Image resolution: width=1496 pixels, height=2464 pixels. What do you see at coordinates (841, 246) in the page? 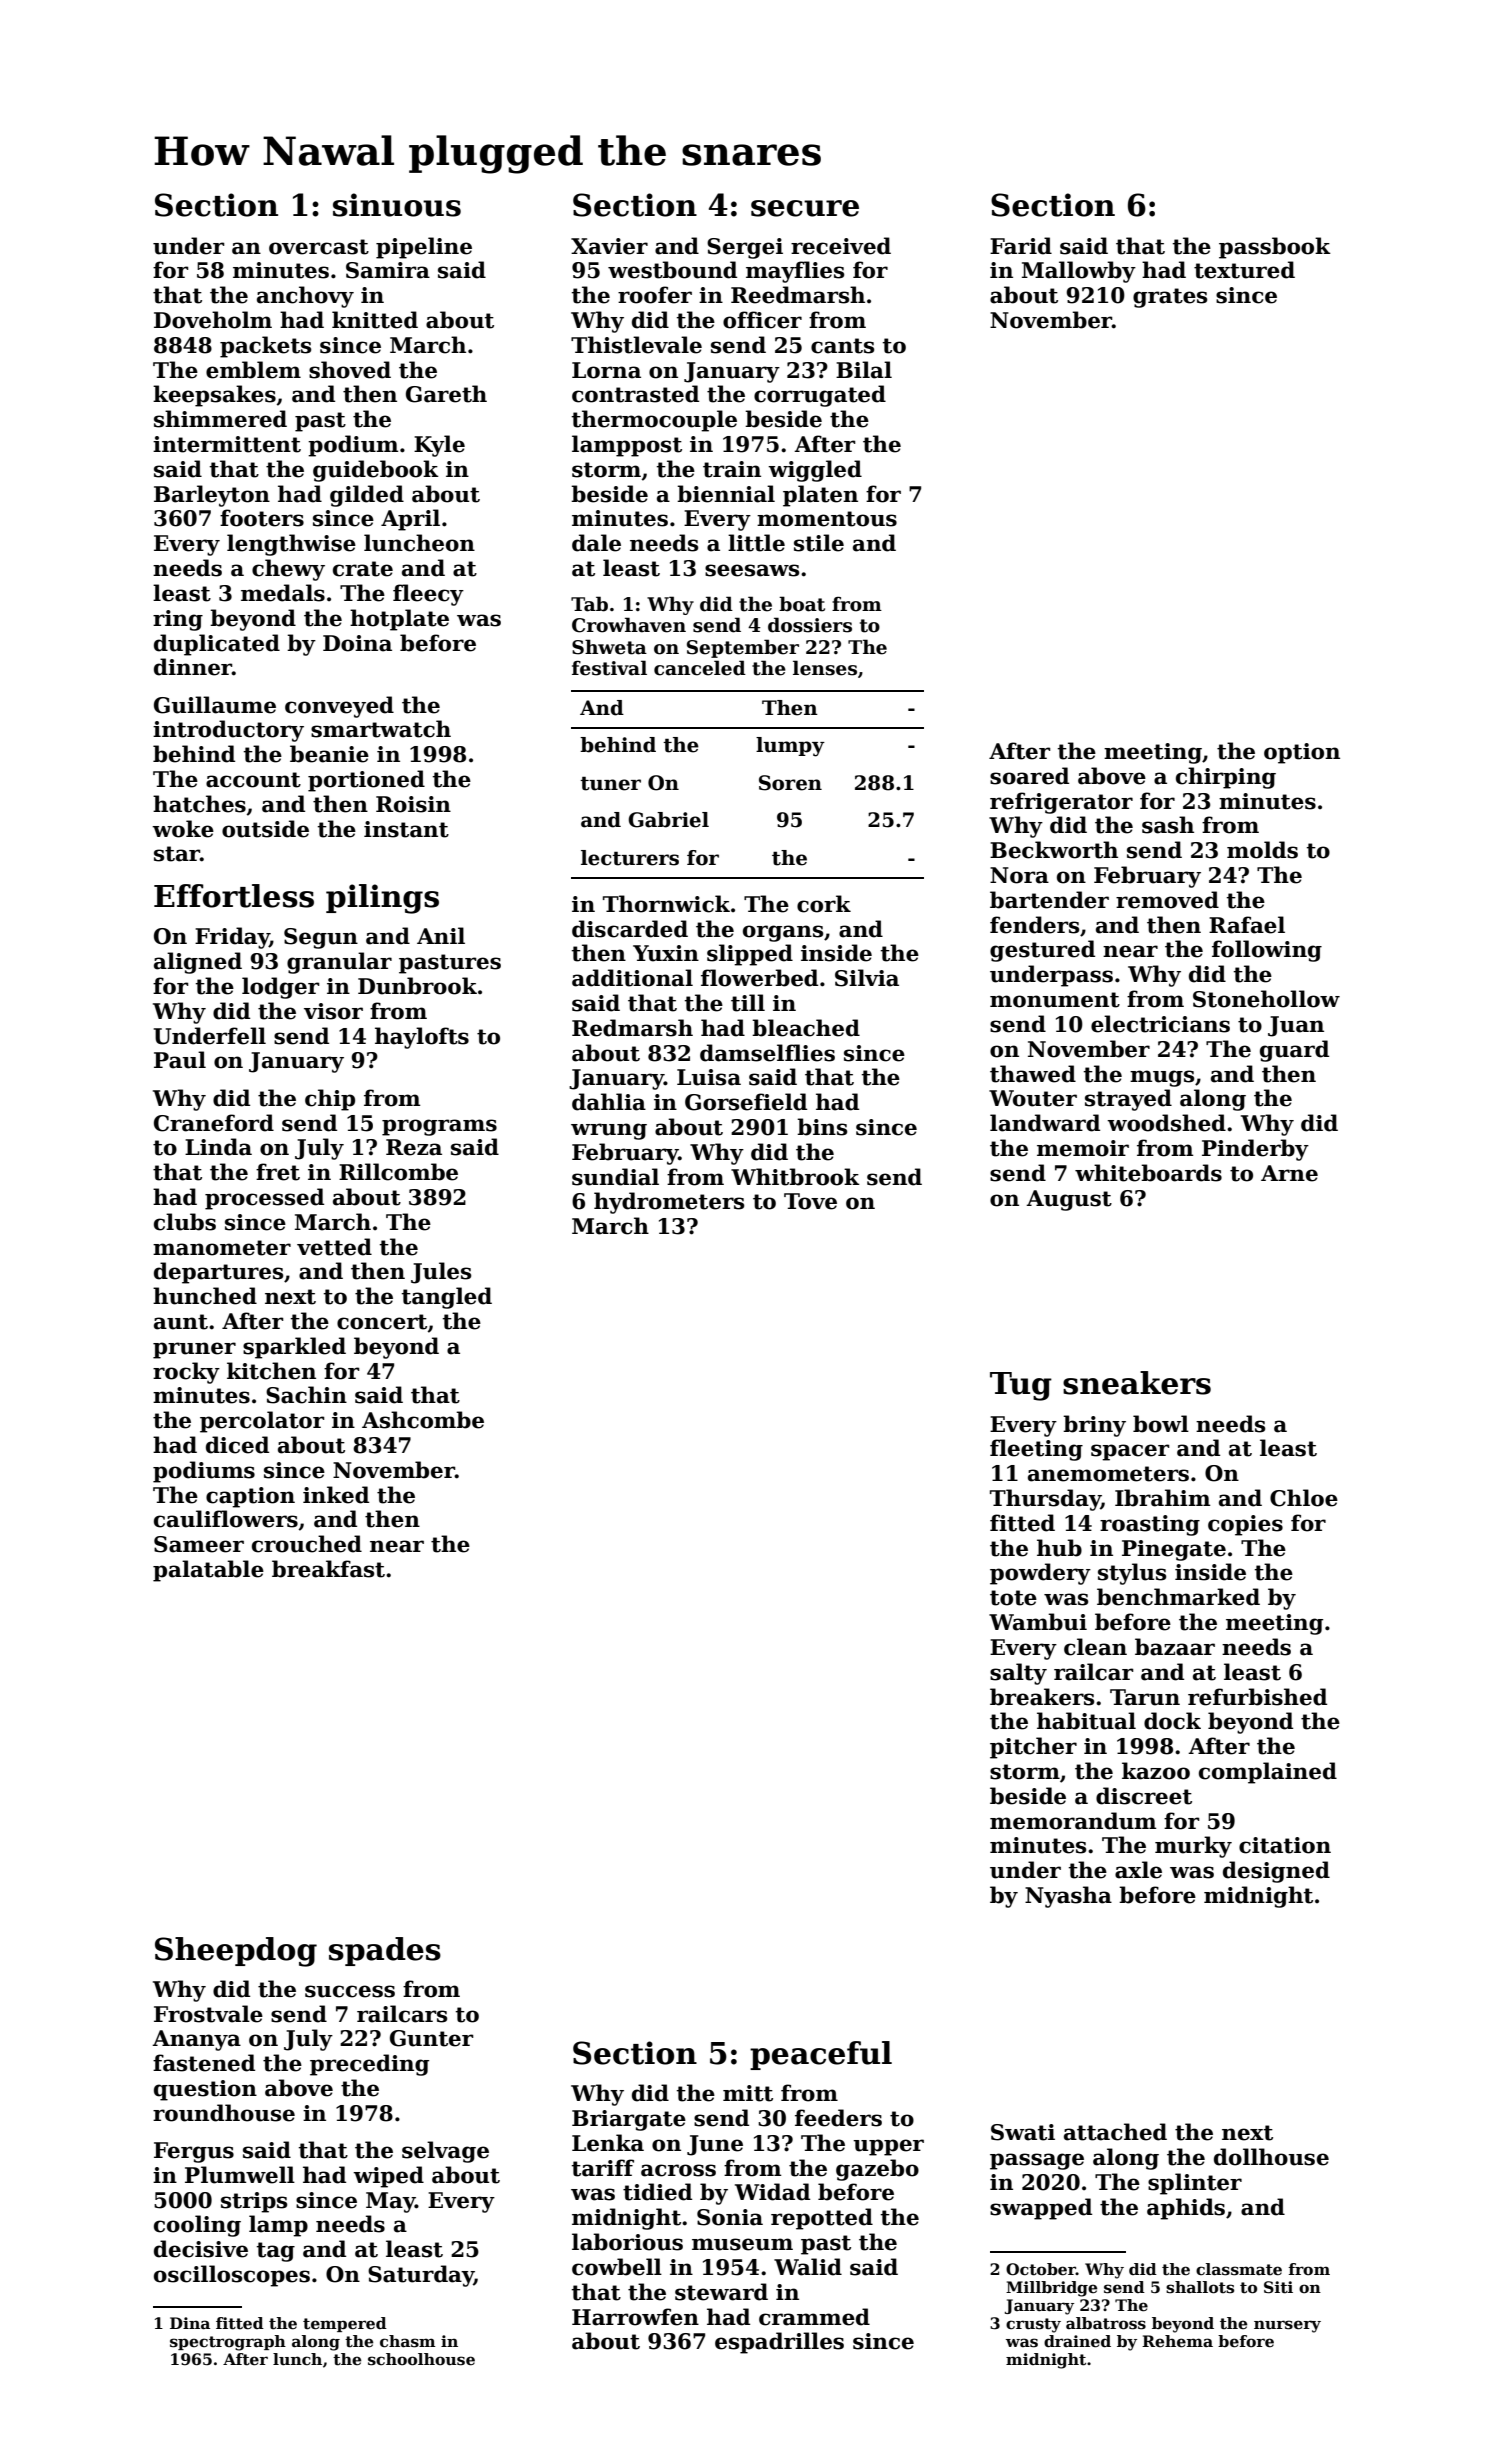
I see `received` at bounding box center [841, 246].
